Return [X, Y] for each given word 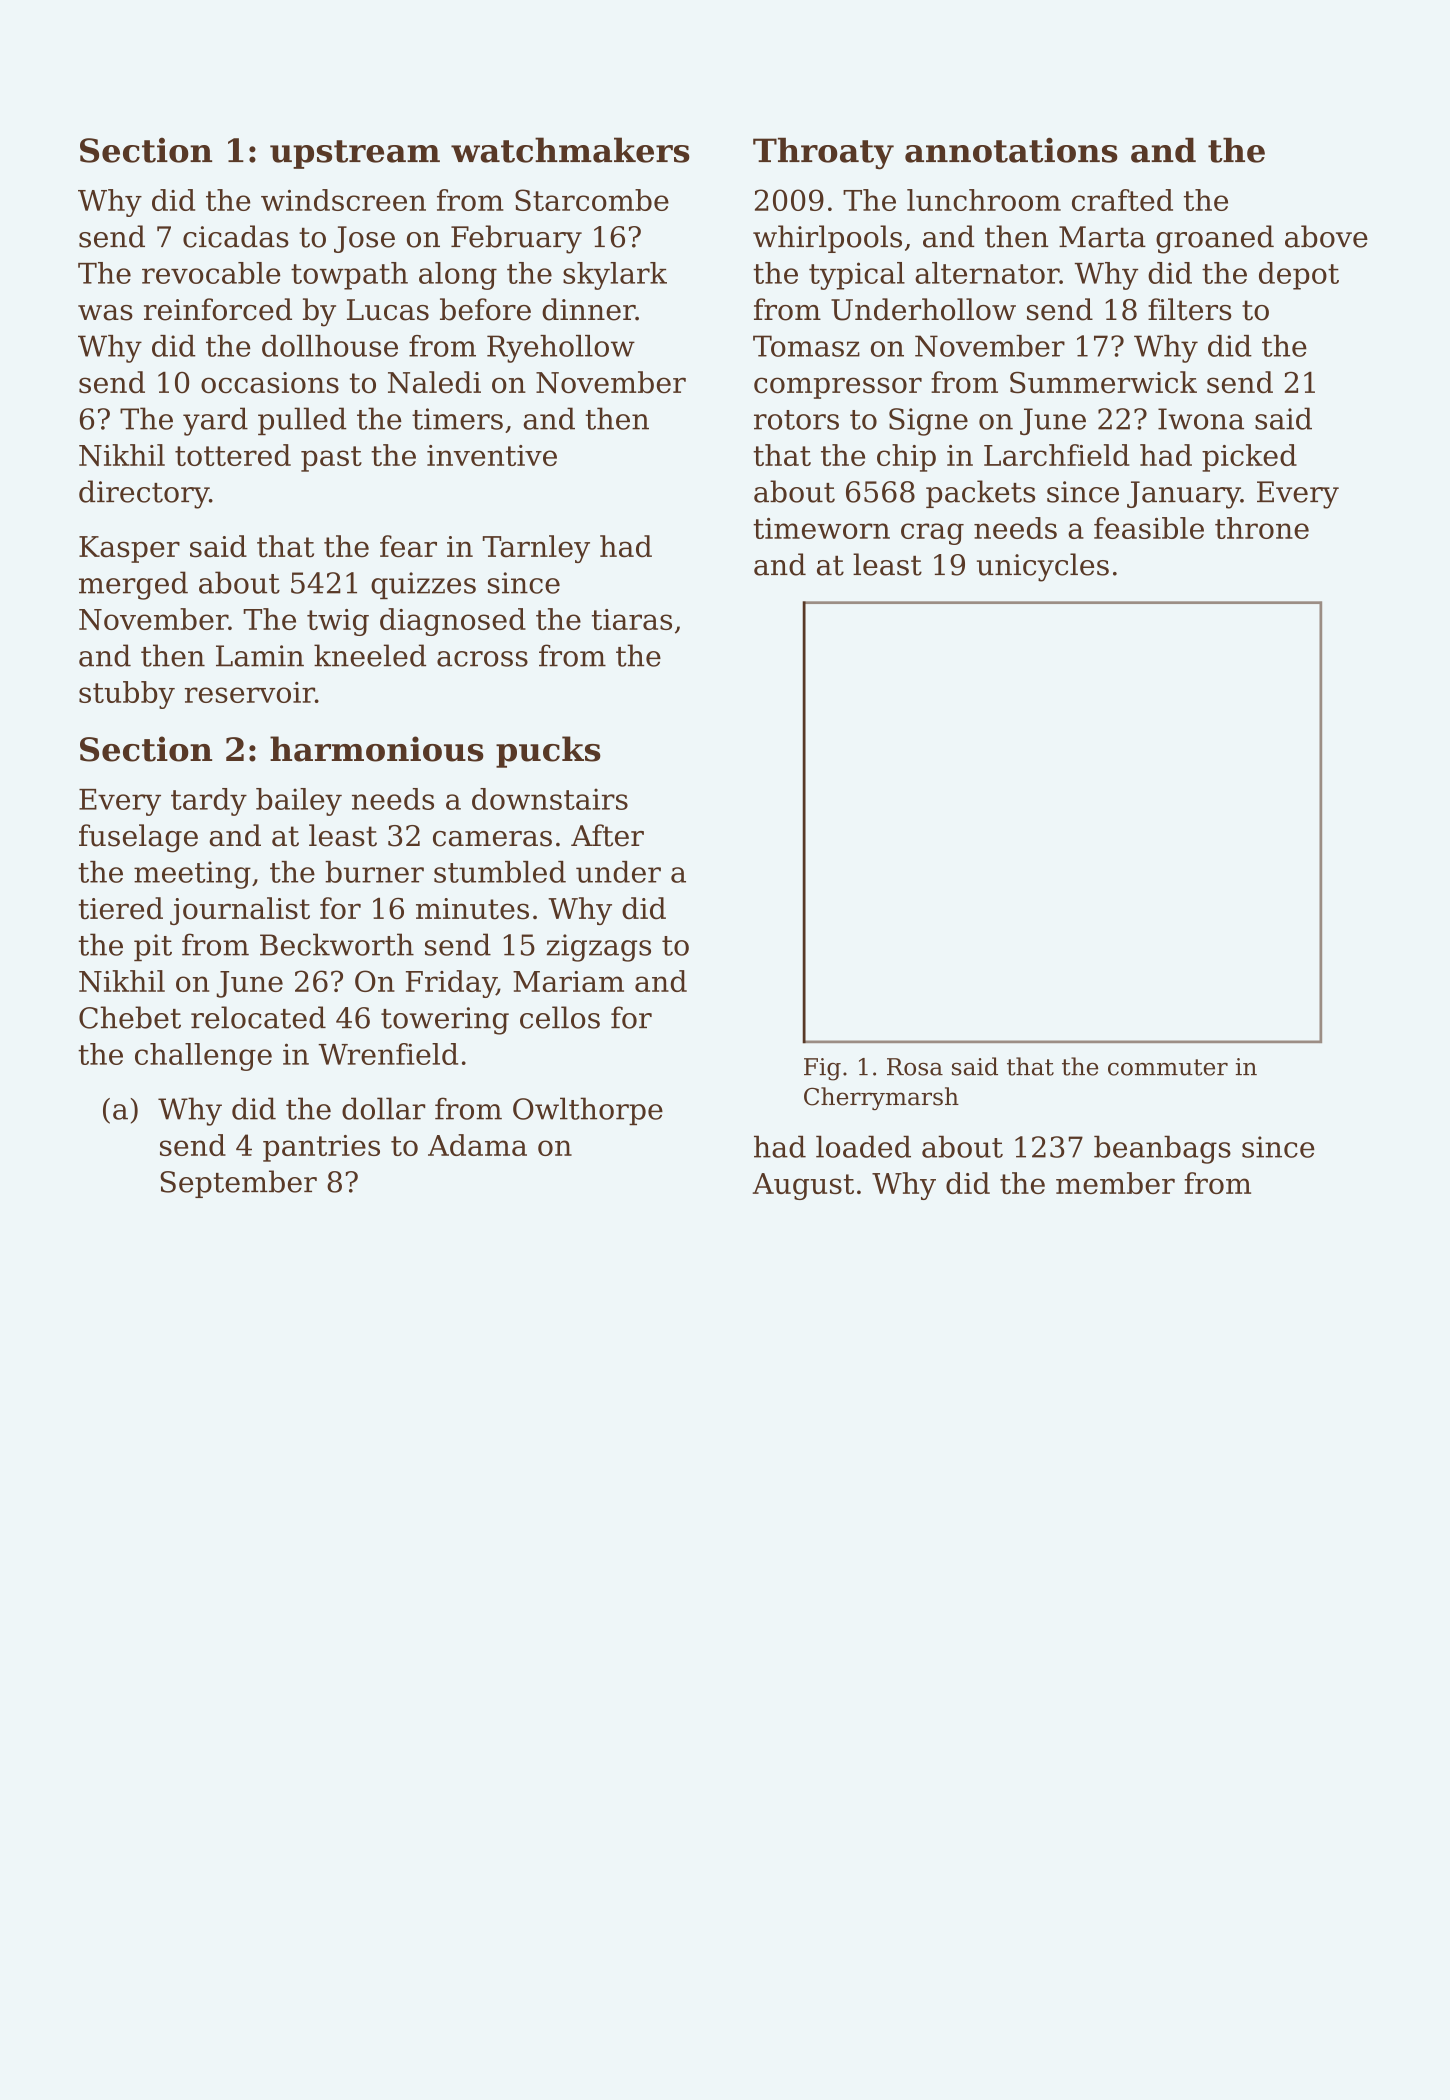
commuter [1168, 1067]
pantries [321, 1148]
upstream [355, 154]
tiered [121, 908]
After [607, 835]
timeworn [821, 528]
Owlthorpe [588, 1111]
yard [215, 421]
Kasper [129, 549]
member [1115, 1183]
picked [1249, 458]
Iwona [1201, 419]
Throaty [823, 154]
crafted [1122, 200]
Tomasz [806, 346]
